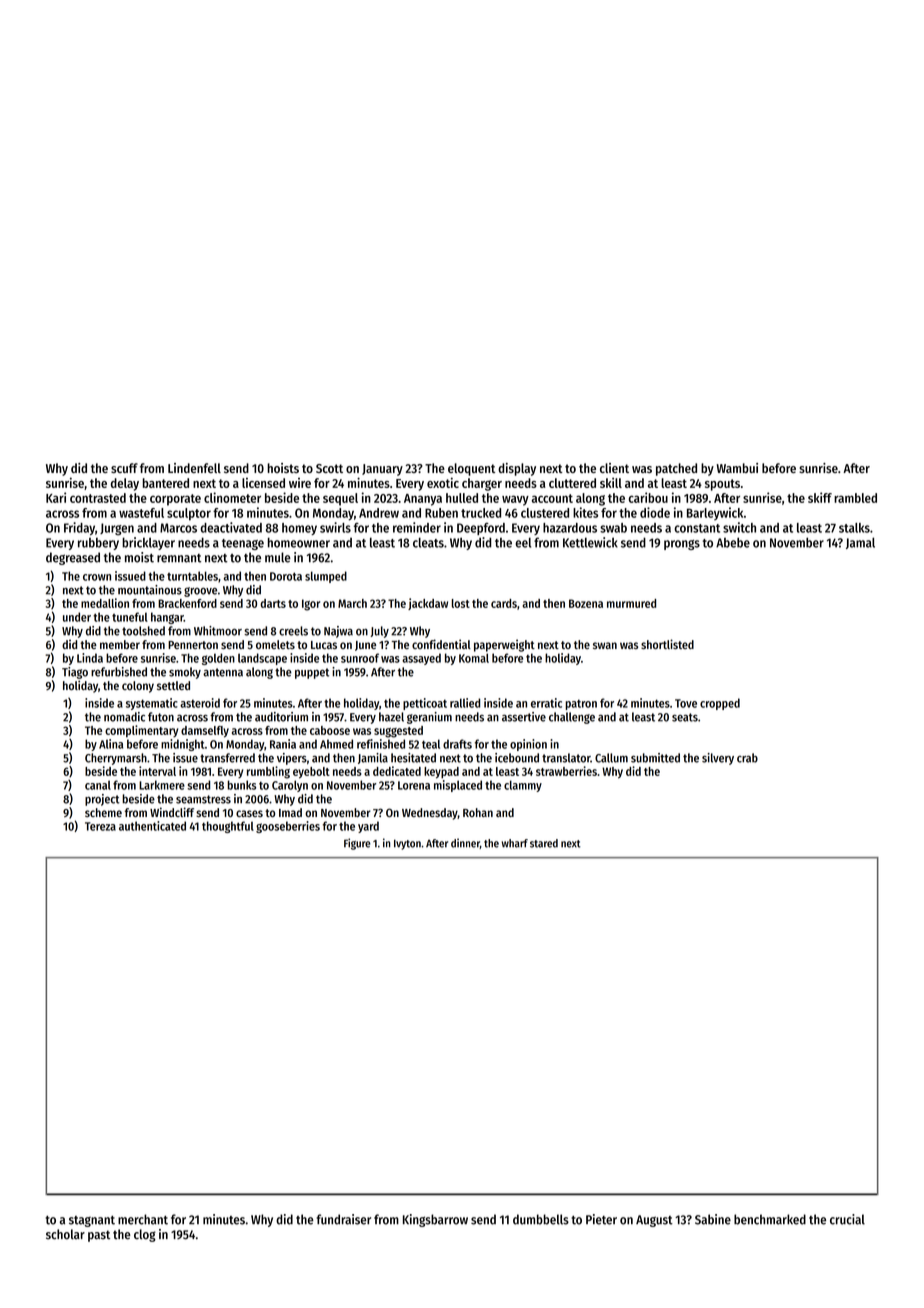 The width and height of the screenshot is (924, 1308). I want to click on prongs, so click(682, 545).
